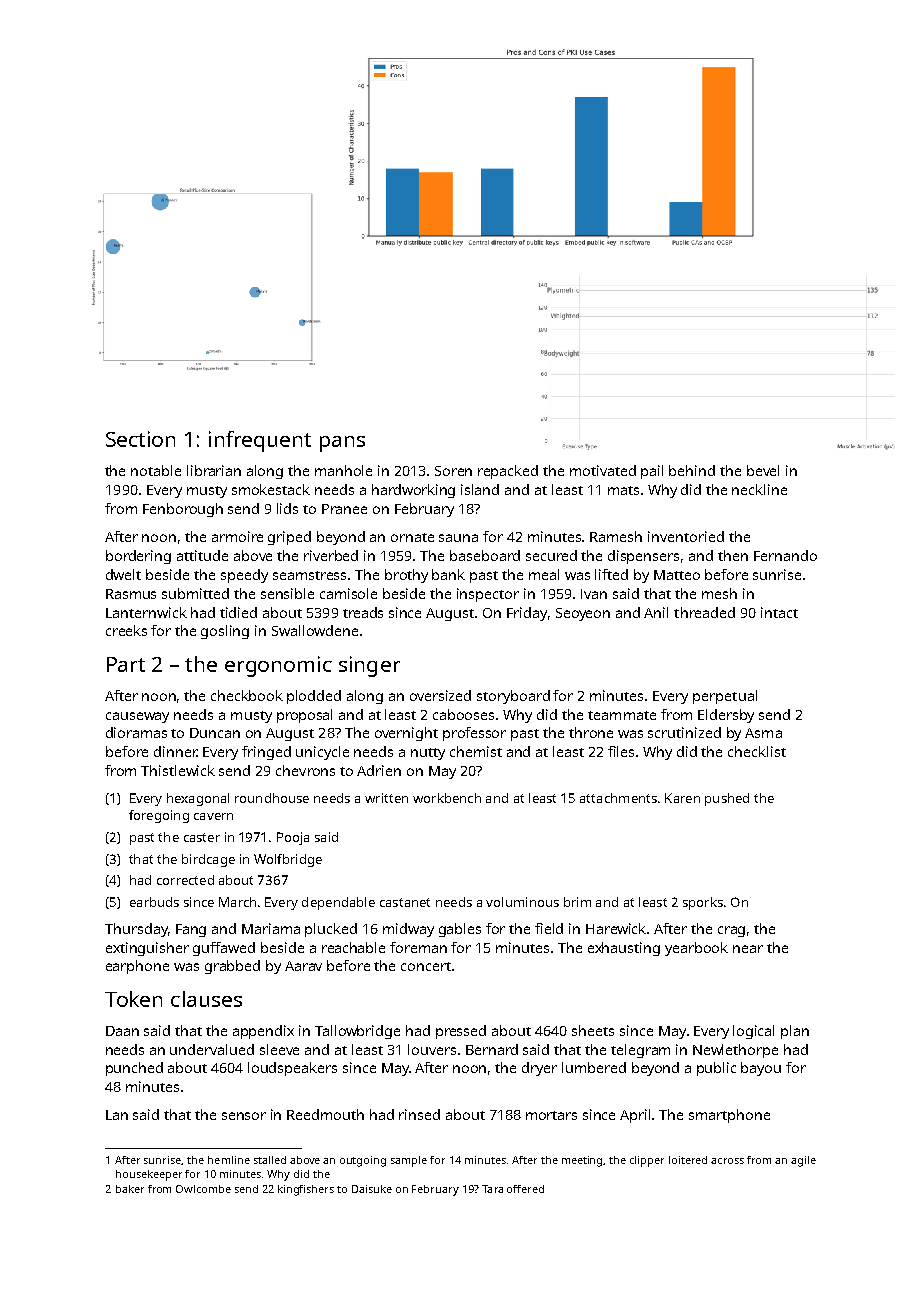 The height and width of the screenshot is (1308, 924). I want to click on Duncan, so click(215, 733).
